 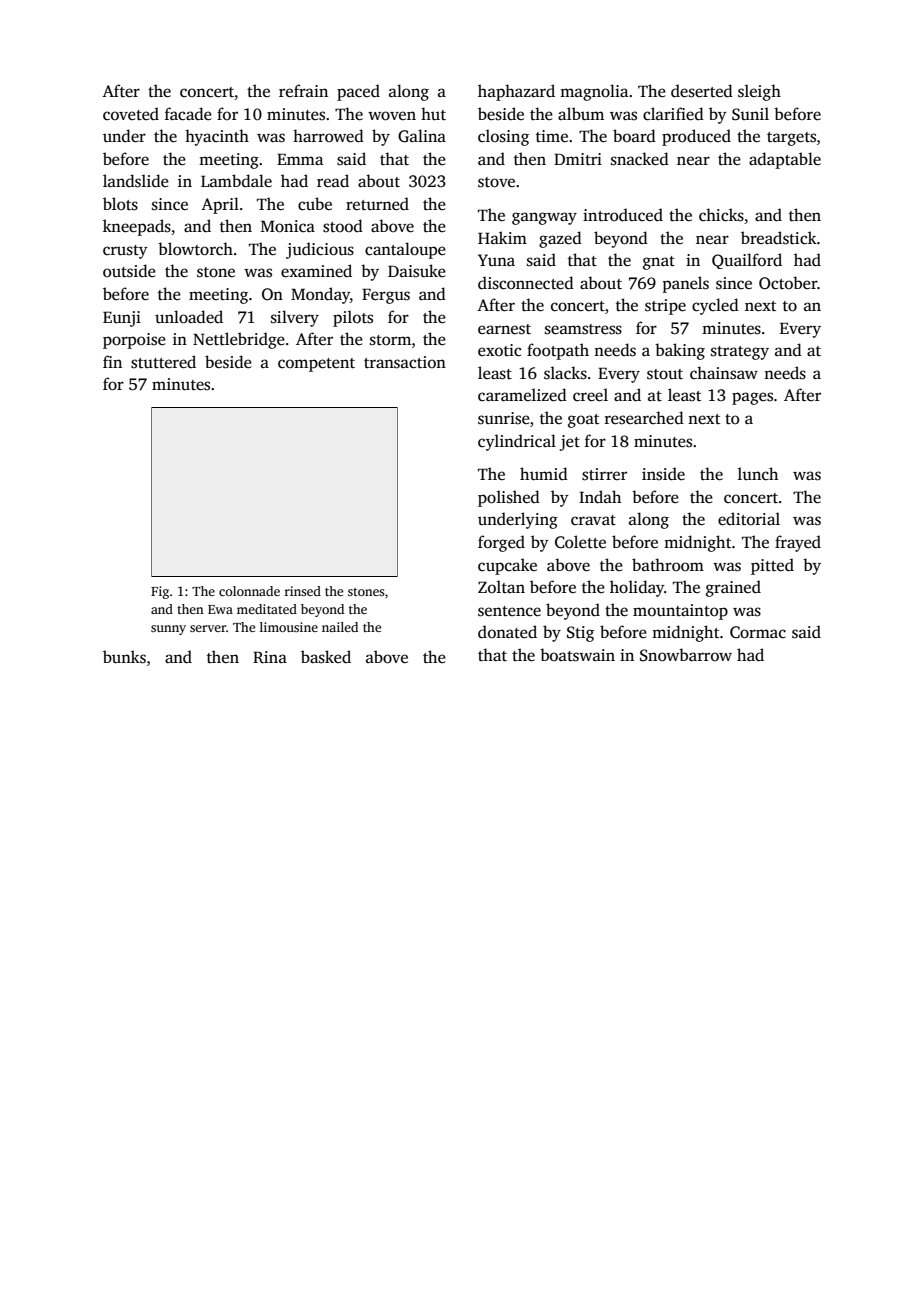 I want to click on strategy, so click(x=740, y=353).
